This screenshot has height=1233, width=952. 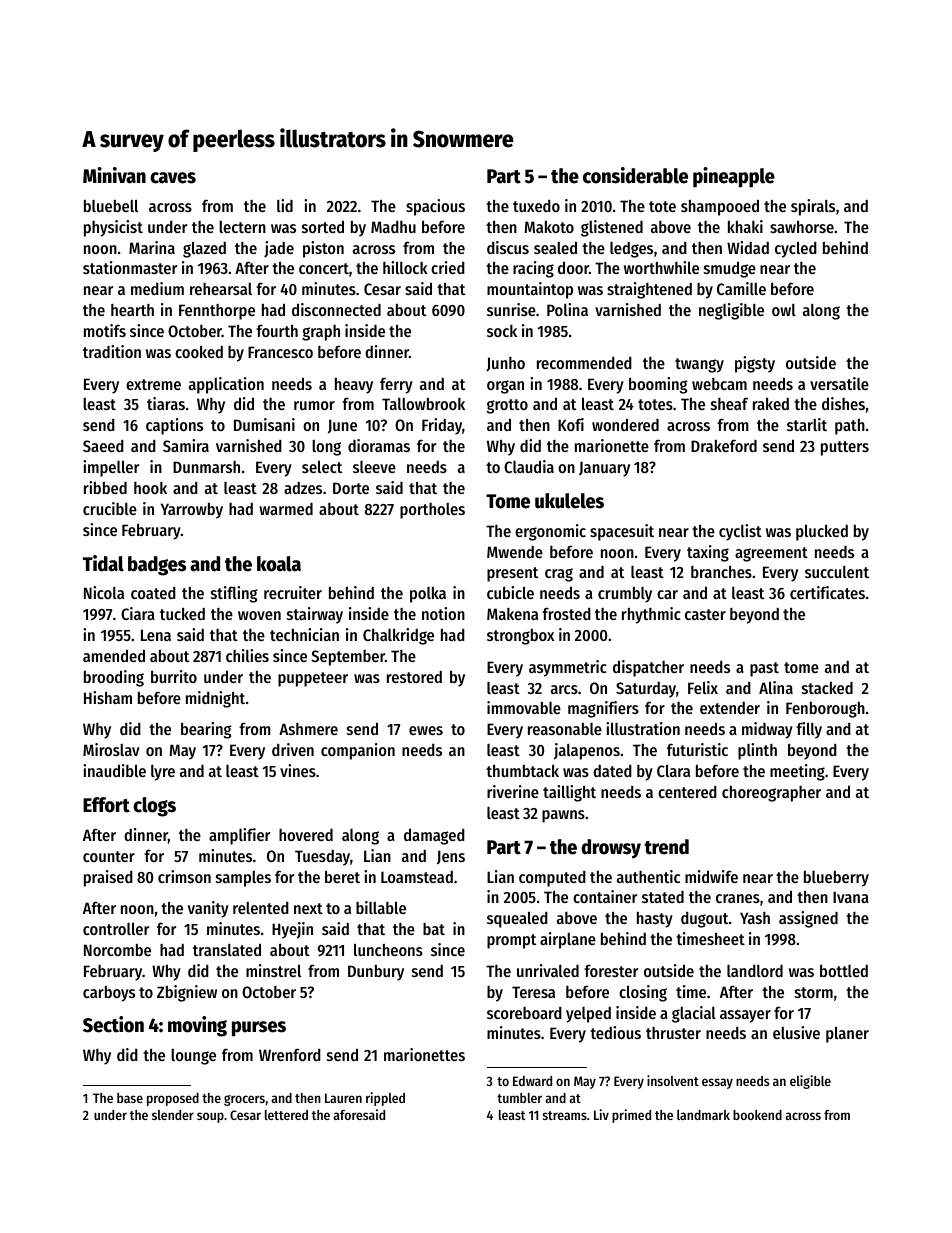 What do you see at coordinates (797, 772) in the screenshot?
I see `meeting` at bounding box center [797, 772].
